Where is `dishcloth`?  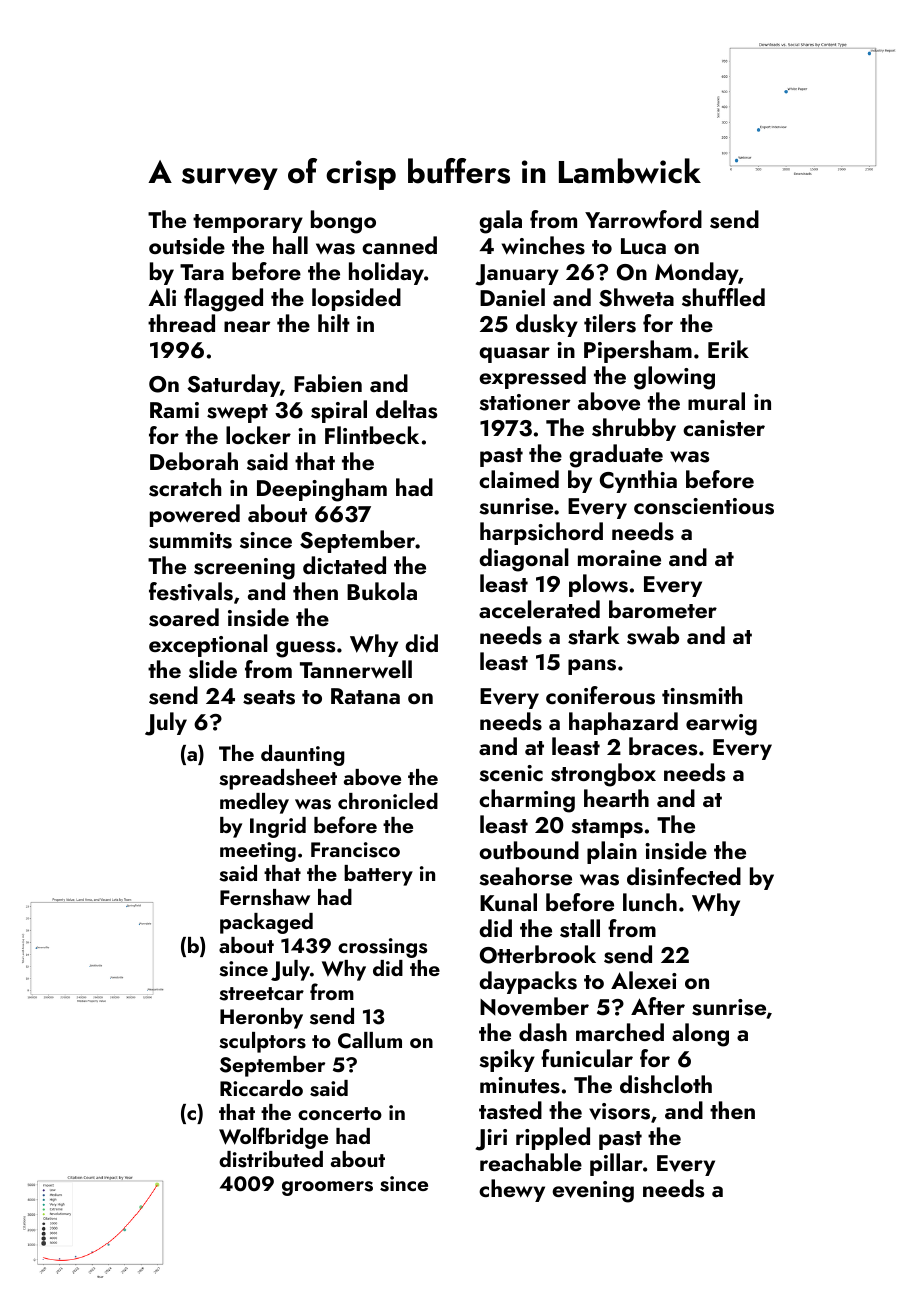
dishcloth is located at coordinates (666, 1084).
